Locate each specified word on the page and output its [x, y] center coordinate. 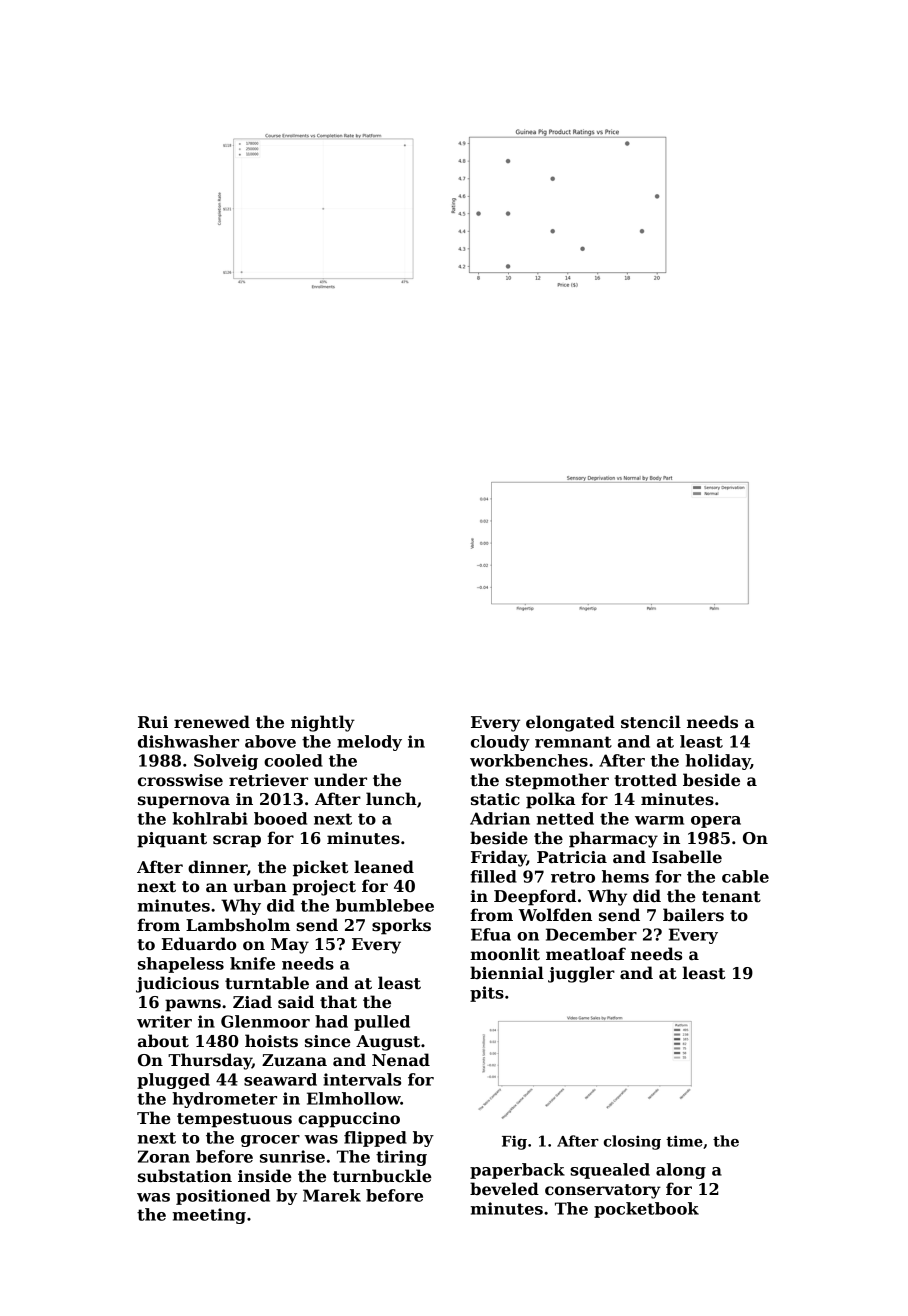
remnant [573, 742]
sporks [401, 926]
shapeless [181, 965]
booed [280, 818]
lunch [391, 799]
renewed [212, 722]
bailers [693, 915]
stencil [651, 722]
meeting [209, 1216]
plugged [173, 1081]
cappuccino [349, 1120]
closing [632, 1142]
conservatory [603, 1191]
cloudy [500, 743]
